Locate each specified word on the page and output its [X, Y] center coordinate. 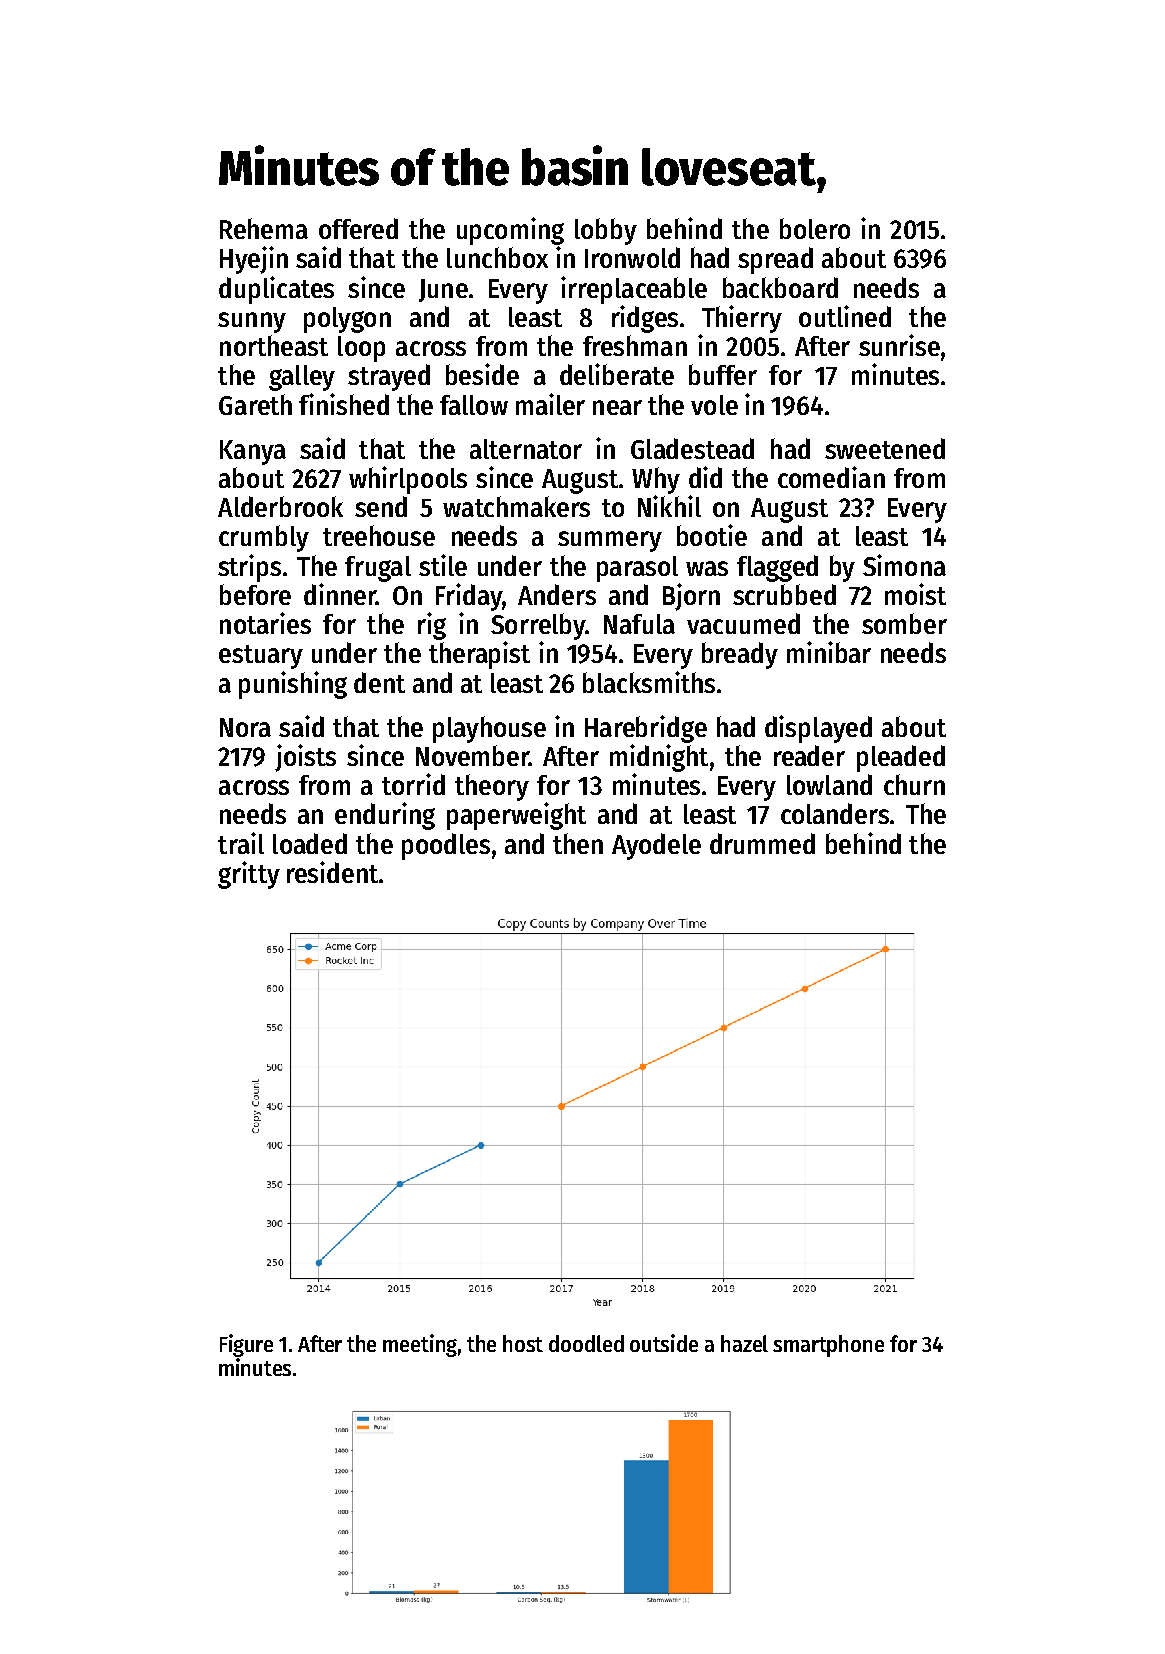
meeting [421, 1345]
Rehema [264, 228]
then [578, 843]
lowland [829, 784]
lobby [606, 231]
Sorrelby [538, 626]
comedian [831, 477]
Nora [245, 727]
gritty [249, 875]
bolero [815, 228]
